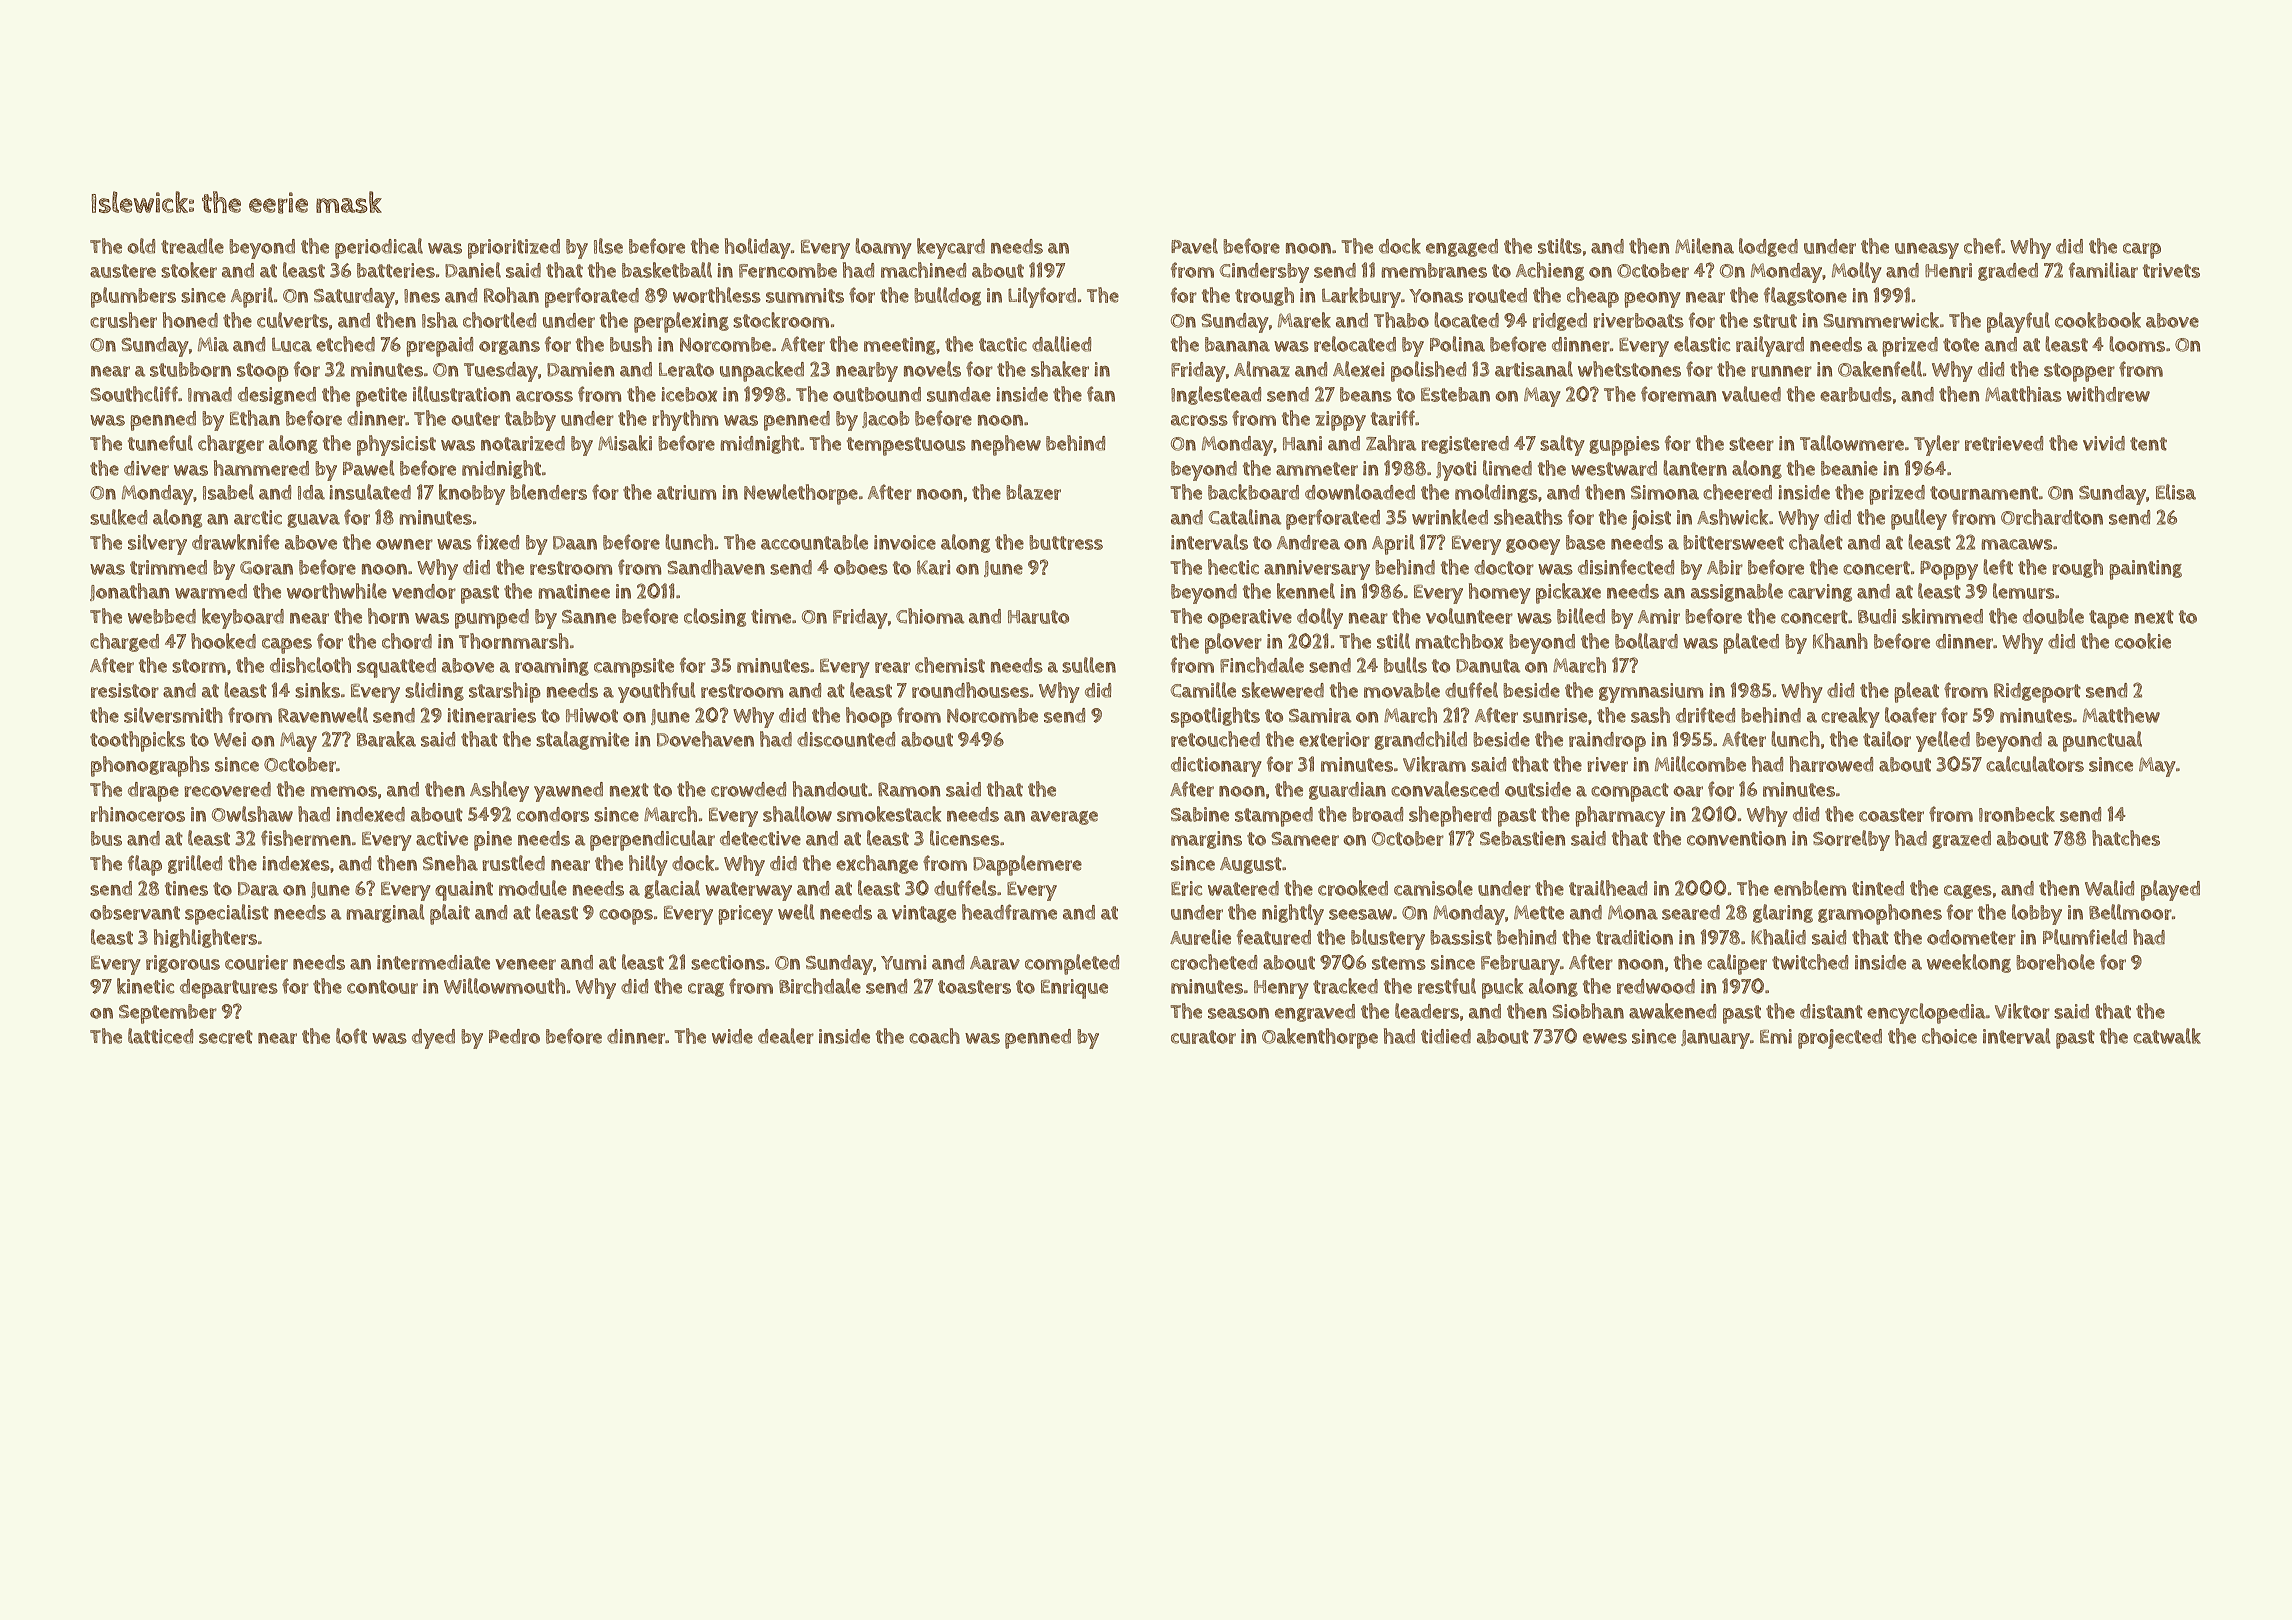  I want to click on sunrise, so click(1555, 715).
